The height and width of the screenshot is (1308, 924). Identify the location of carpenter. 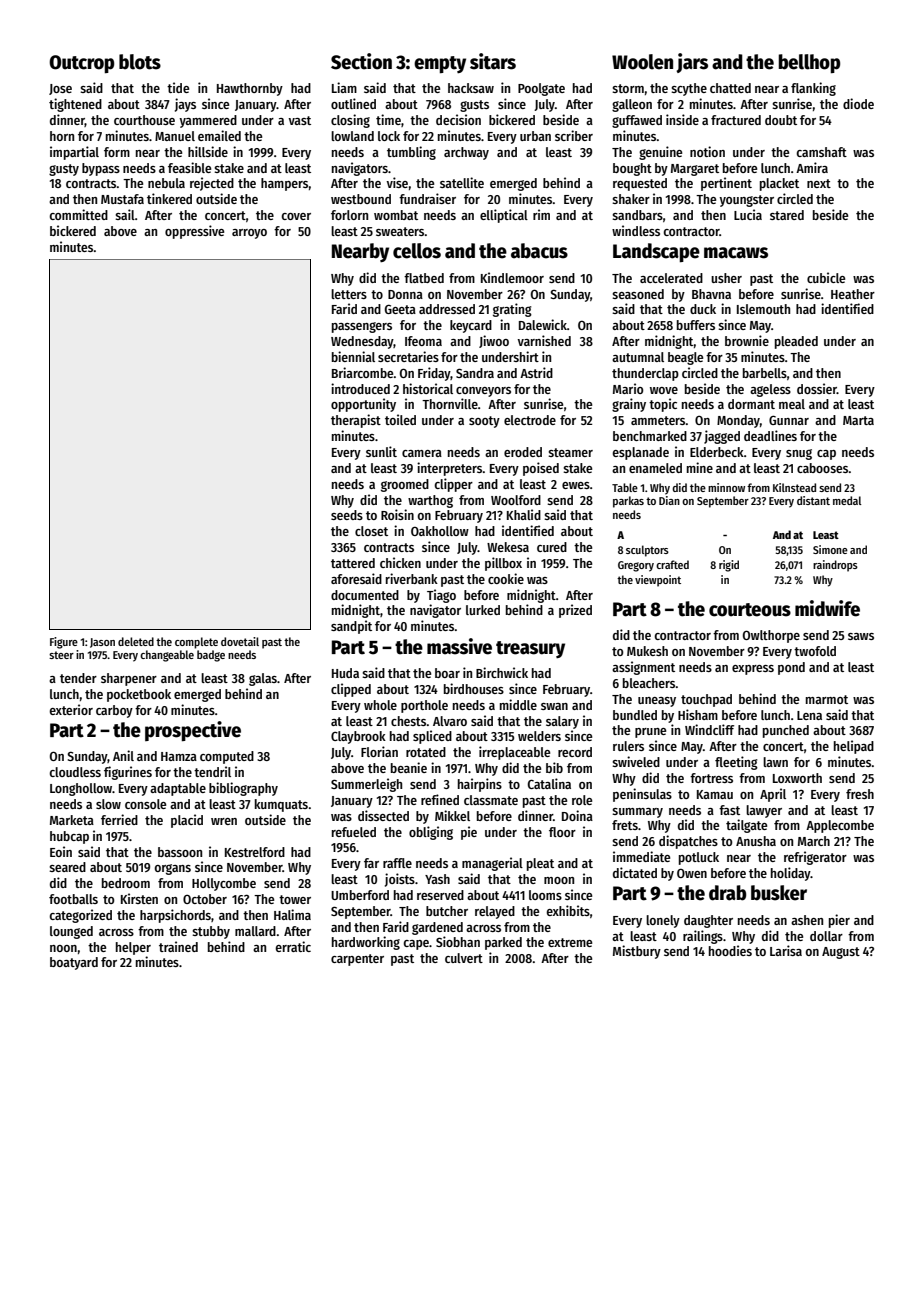
(357, 960).
